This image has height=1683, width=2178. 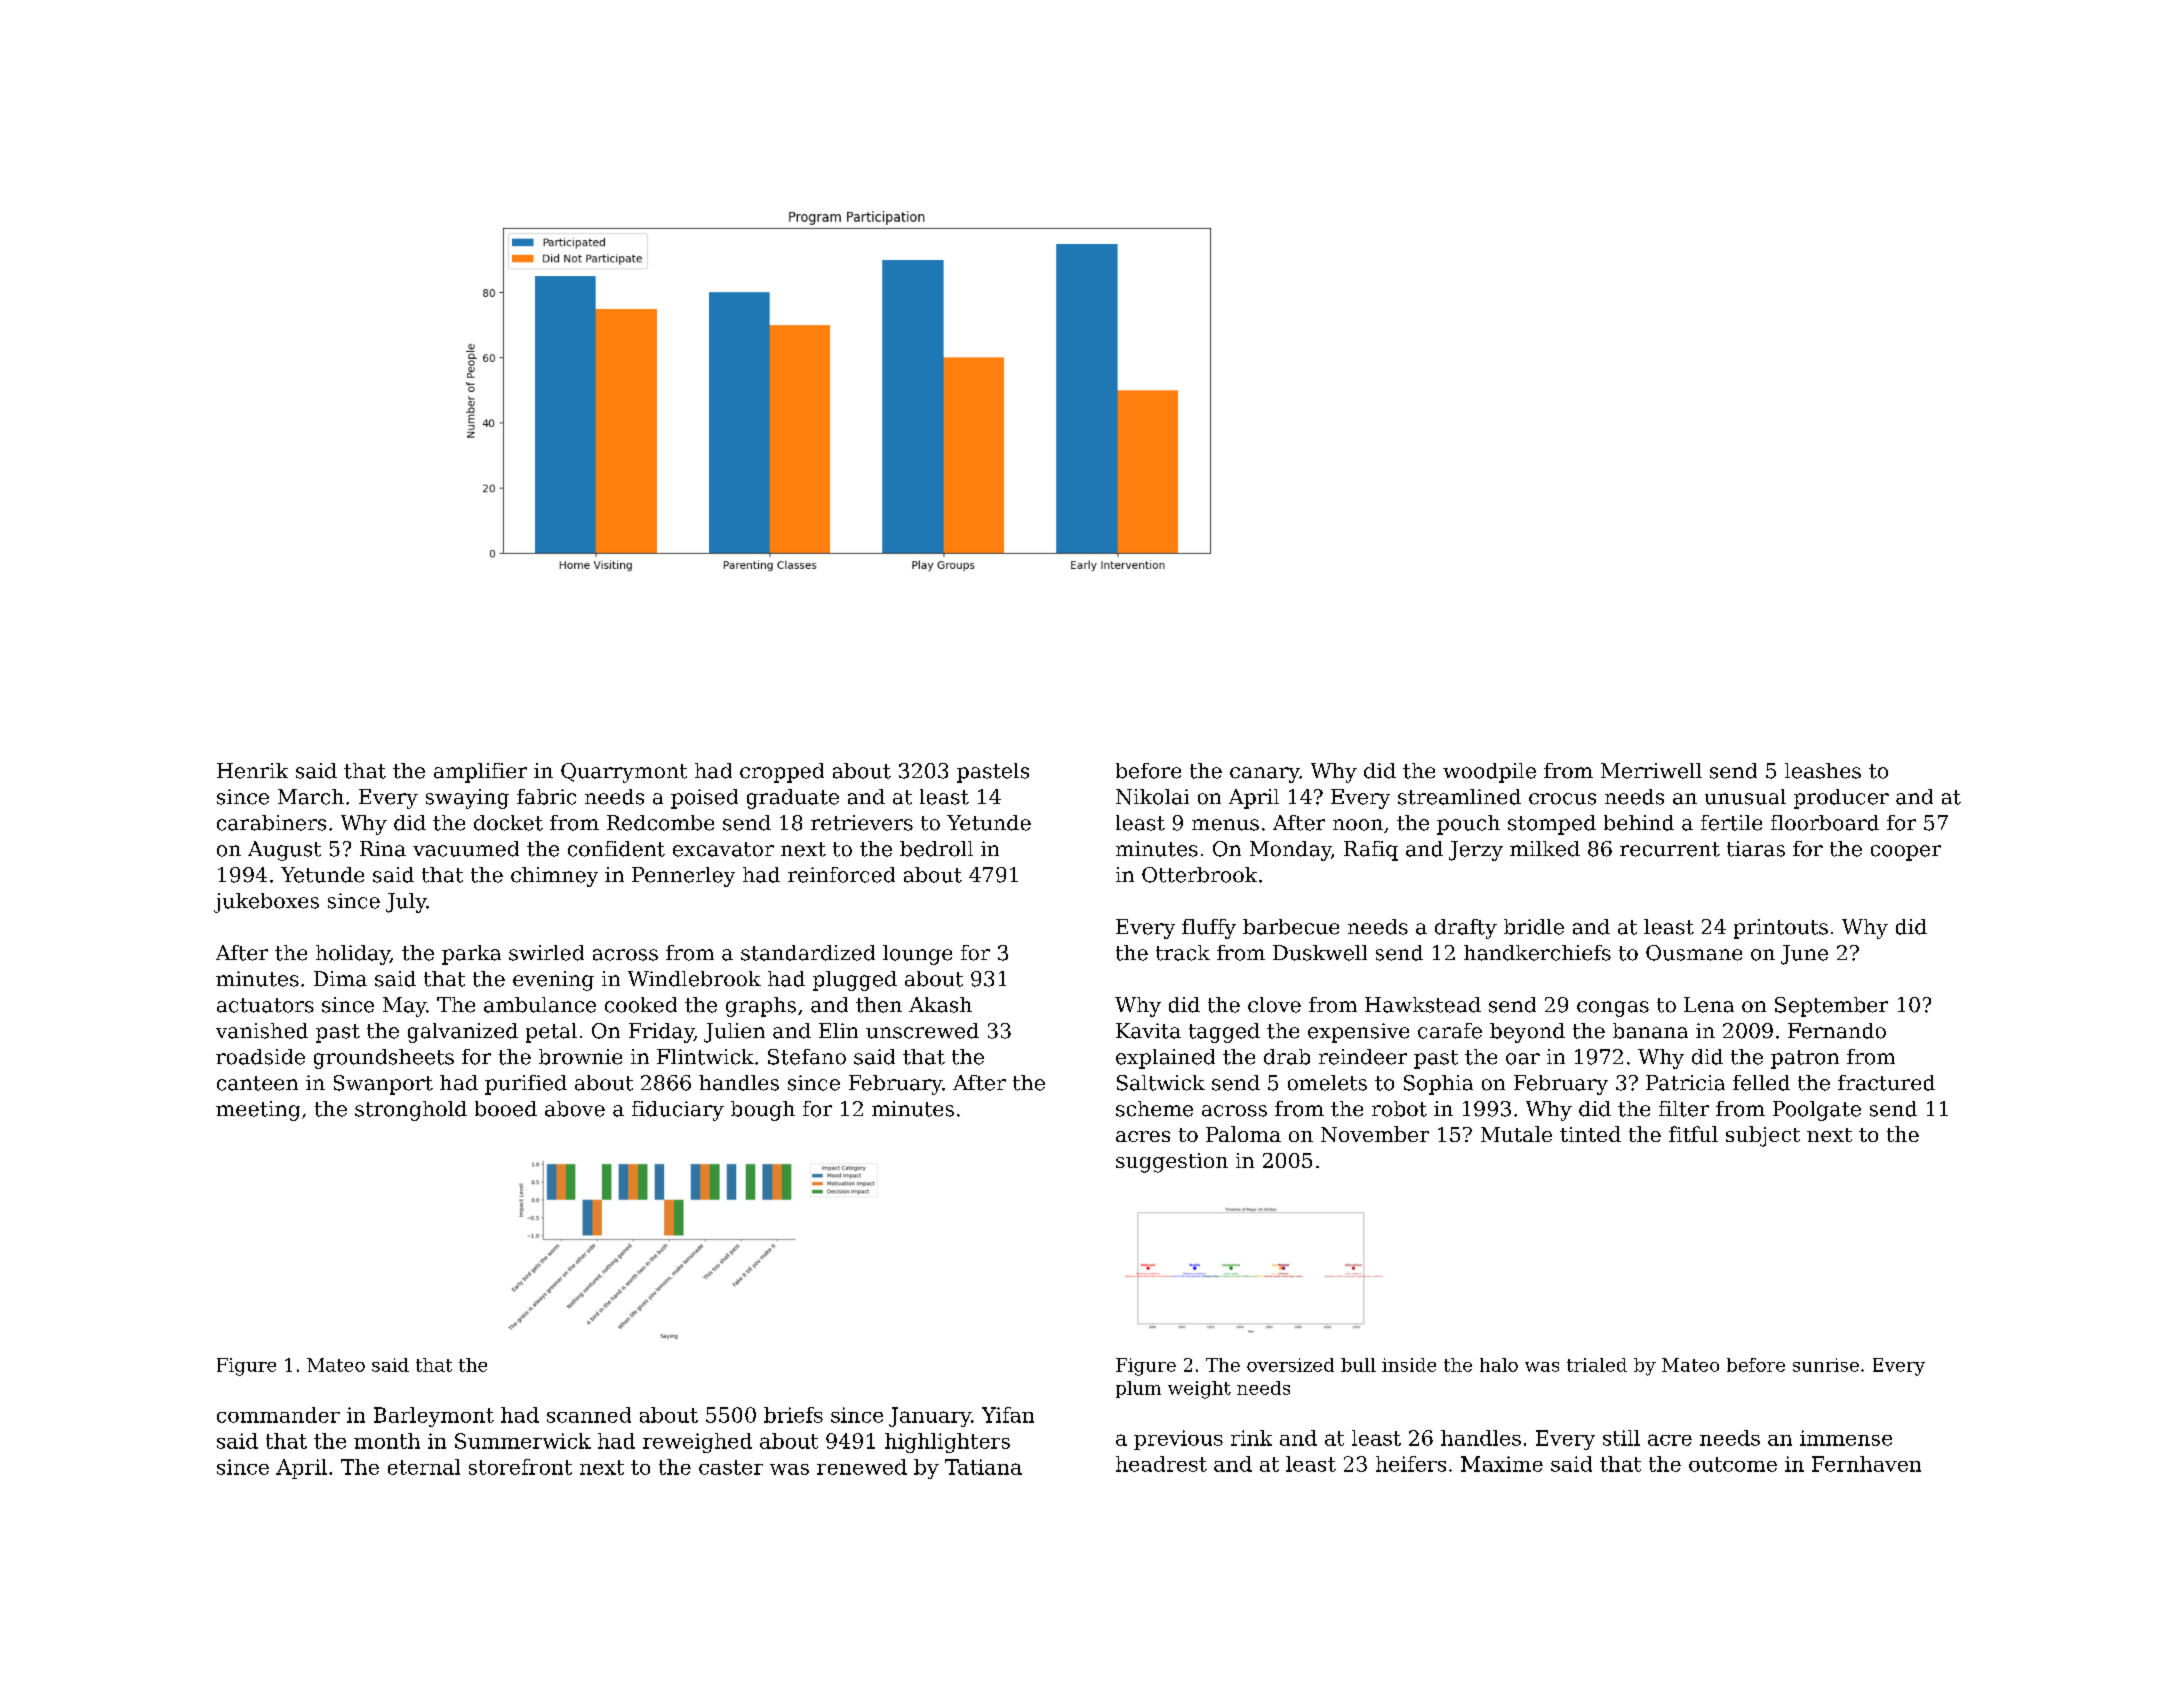 What do you see at coordinates (1199, 875) in the image?
I see `Otterbrook` at bounding box center [1199, 875].
